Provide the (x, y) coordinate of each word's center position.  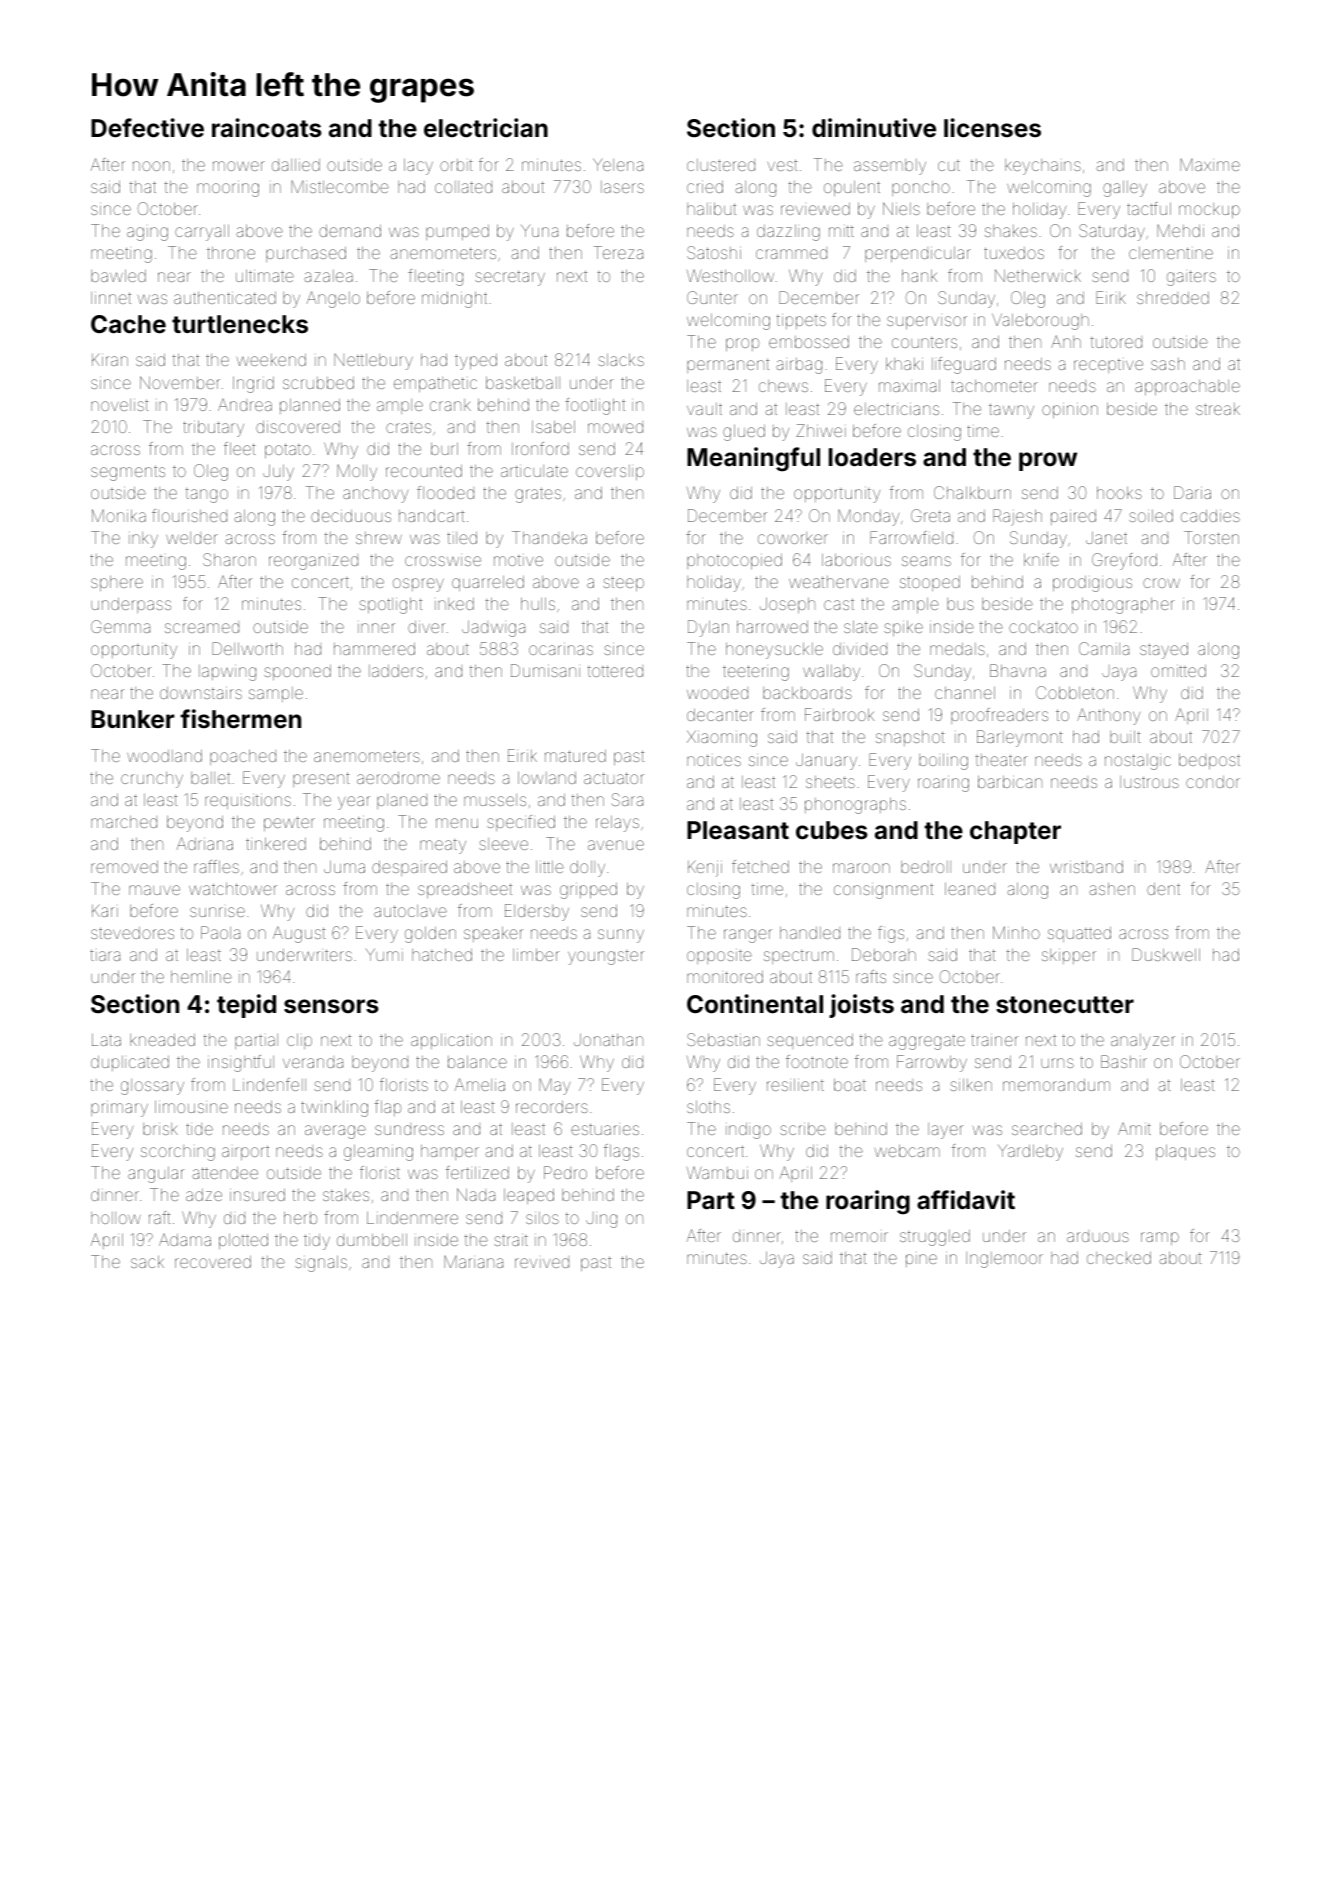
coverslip (610, 472)
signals (321, 1264)
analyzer (1143, 1042)
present (321, 779)
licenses (992, 128)
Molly (357, 473)
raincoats (267, 128)
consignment (883, 891)
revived (542, 1263)
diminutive (874, 128)
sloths (708, 1107)
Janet (1106, 538)
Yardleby (1030, 1153)
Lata (106, 1040)
